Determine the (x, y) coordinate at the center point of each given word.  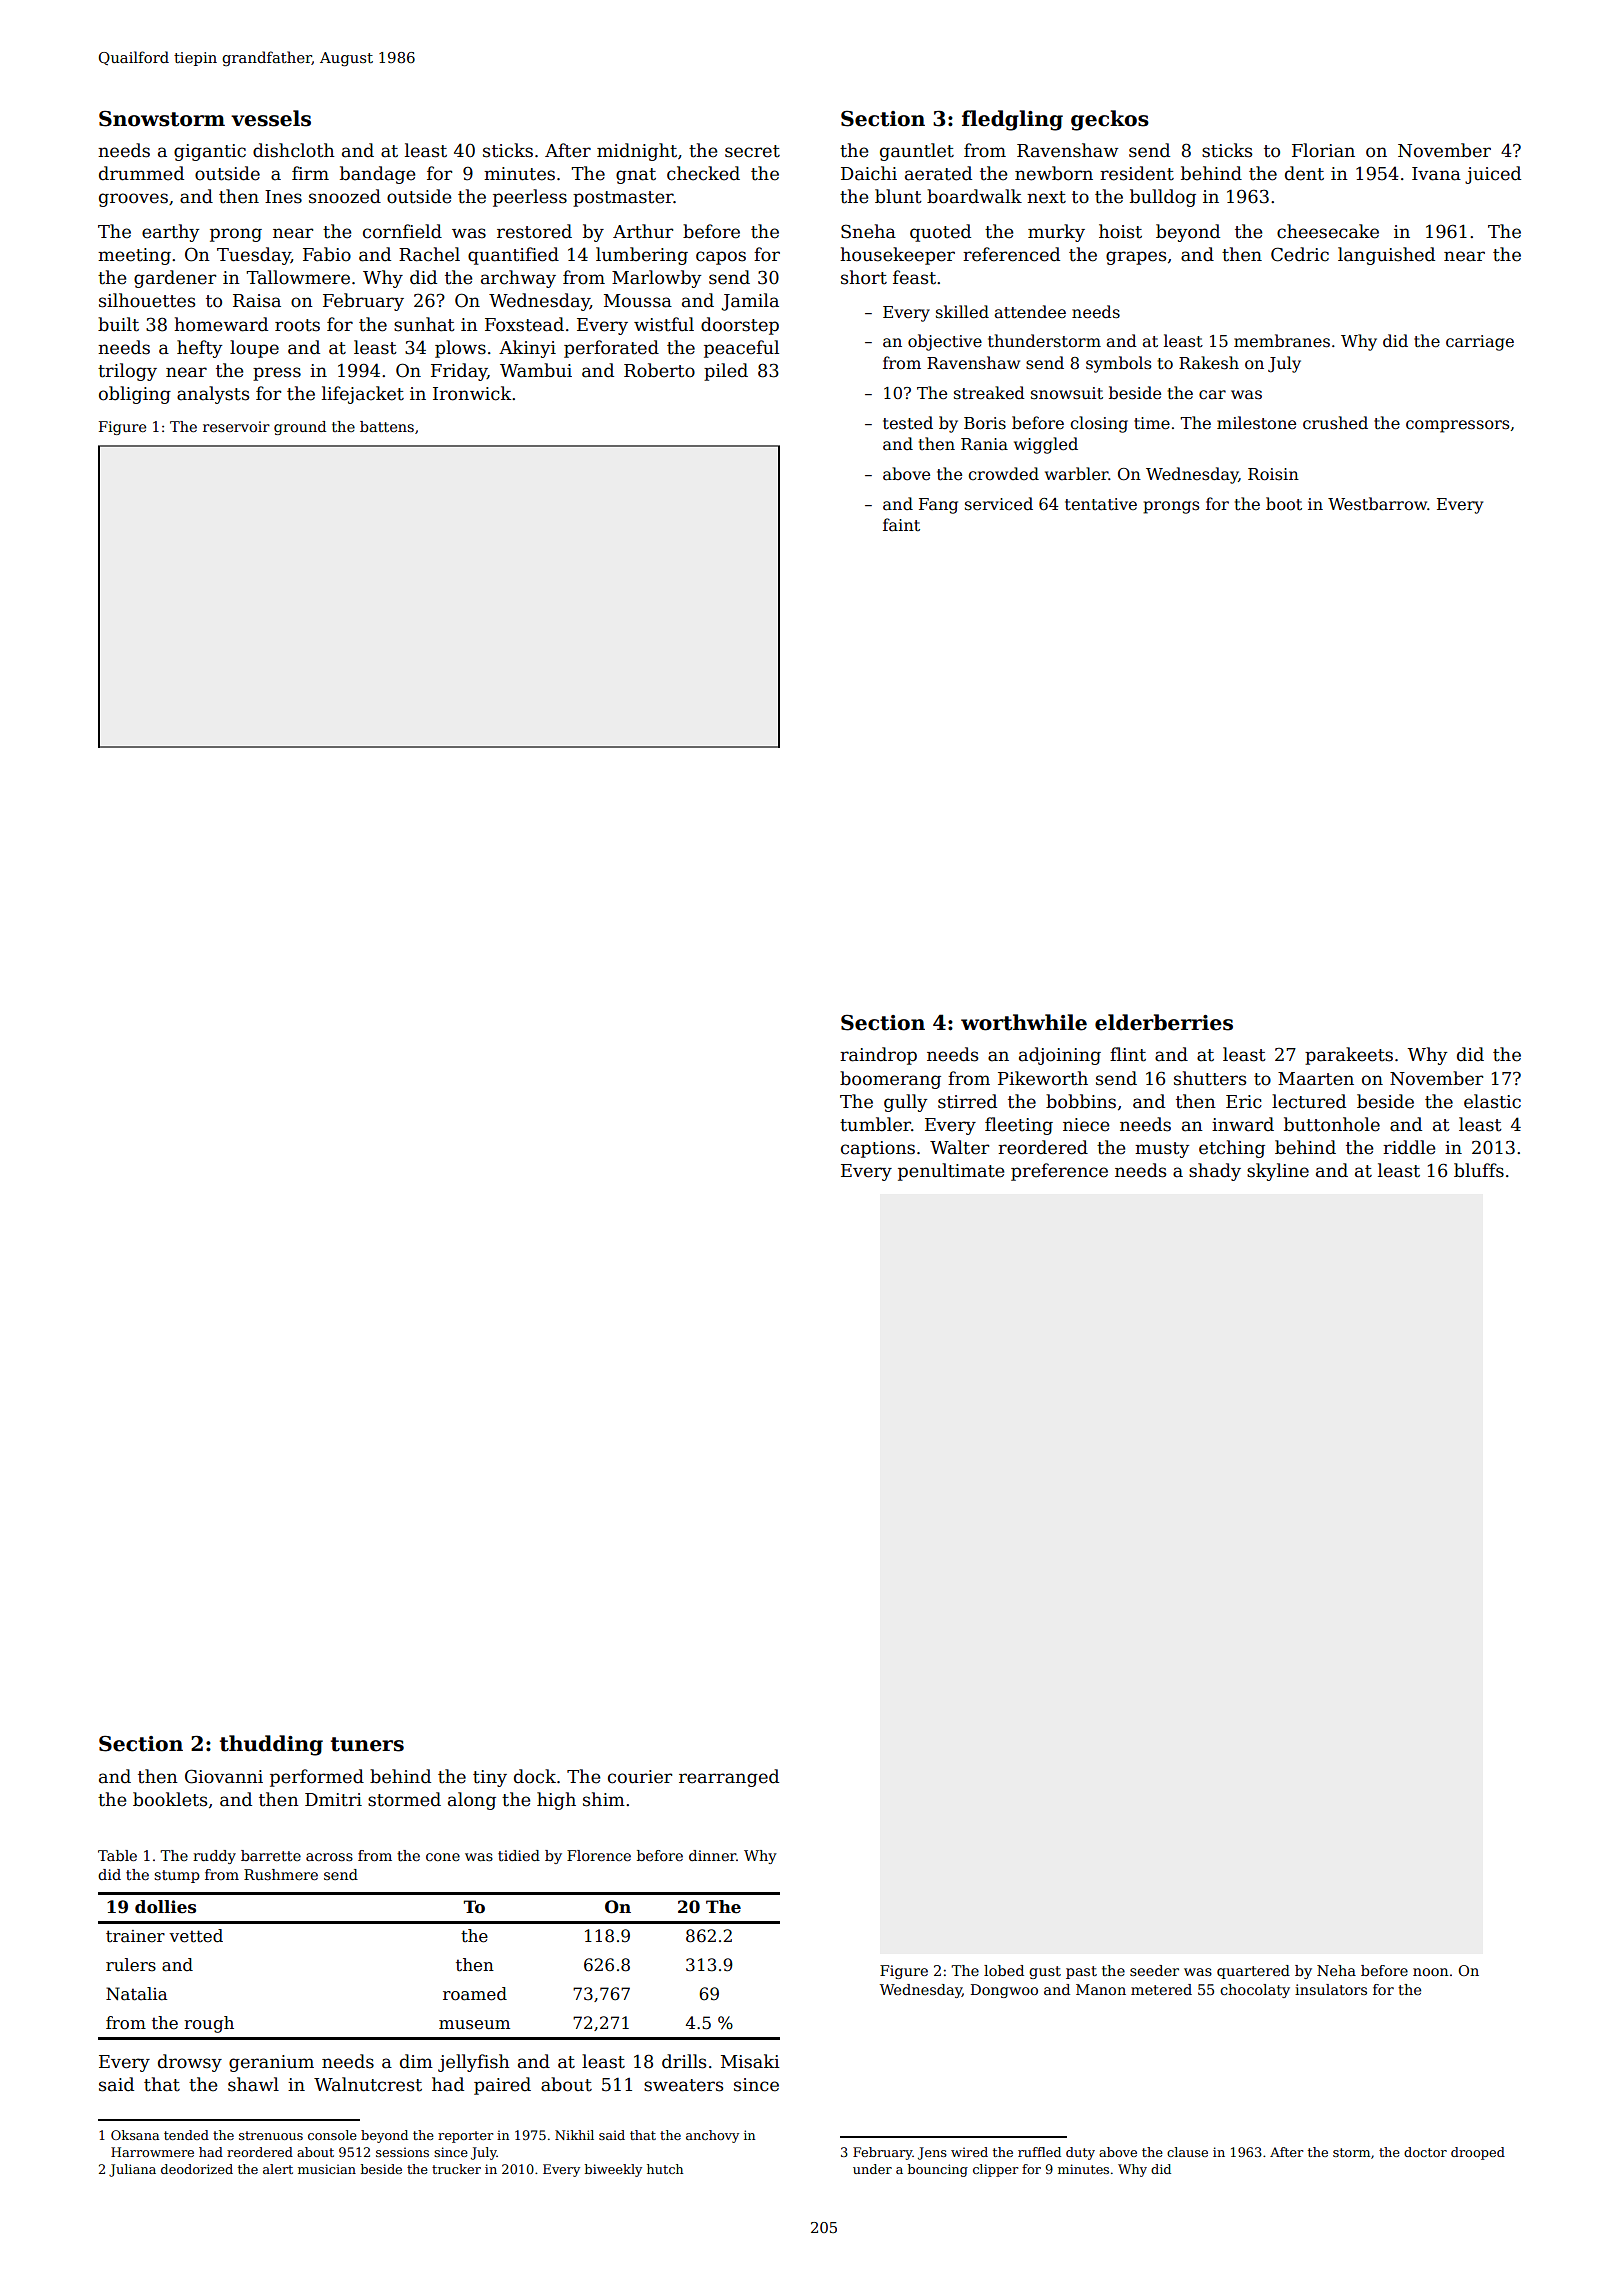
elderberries (1164, 1022)
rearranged (729, 1778)
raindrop (878, 1056)
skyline (1278, 1172)
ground (300, 428)
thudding (271, 1745)
